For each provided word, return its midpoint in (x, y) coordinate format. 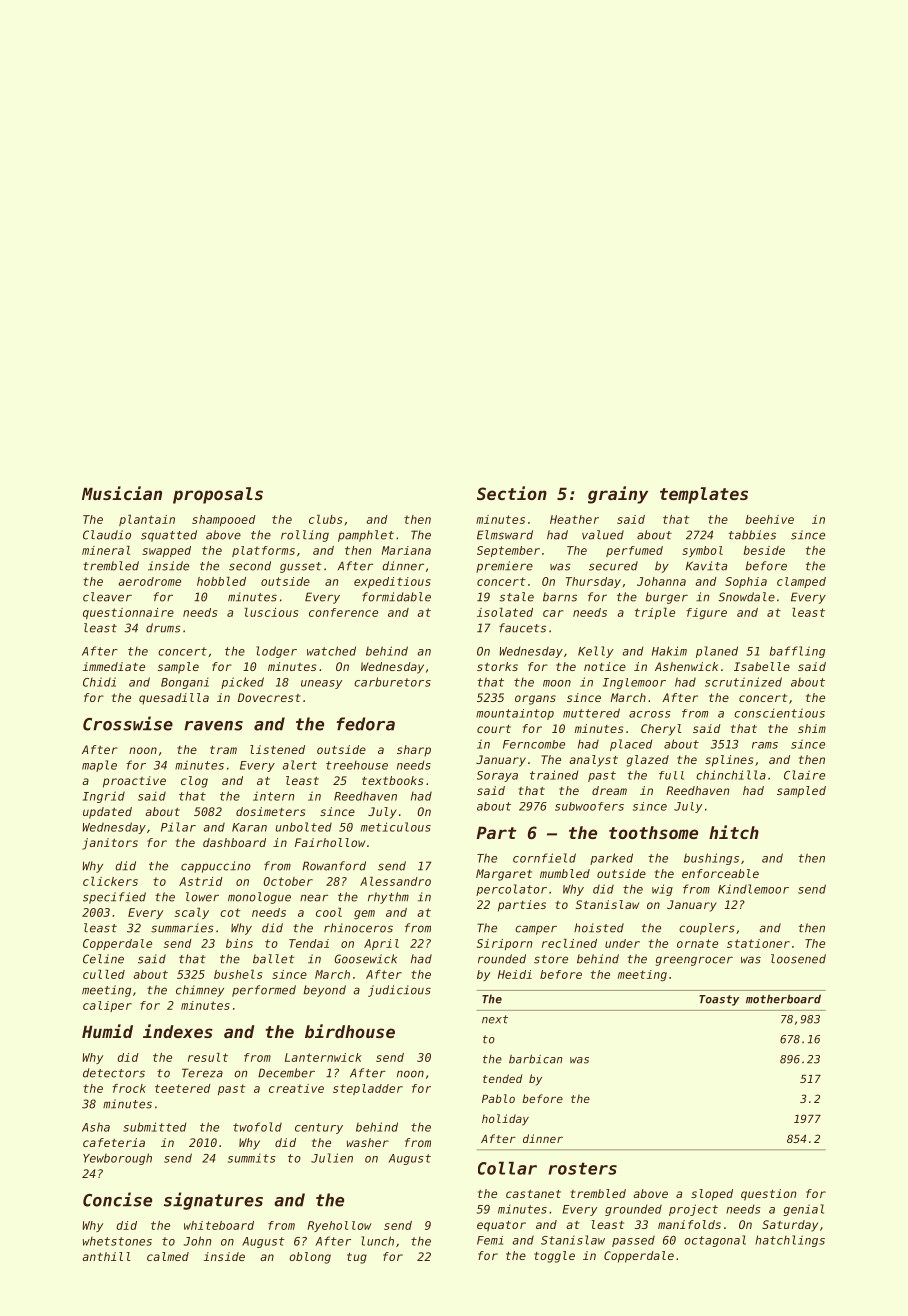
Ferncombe (534, 744)
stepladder (368, 1089)
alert (299, 765)
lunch (377, 1241)
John (197, 1241)
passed (633, 1241)
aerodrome (149, 581)
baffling (797, 652)
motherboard (783, 999)
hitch (734, 832)
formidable (396, 597)
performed (264, 991)
